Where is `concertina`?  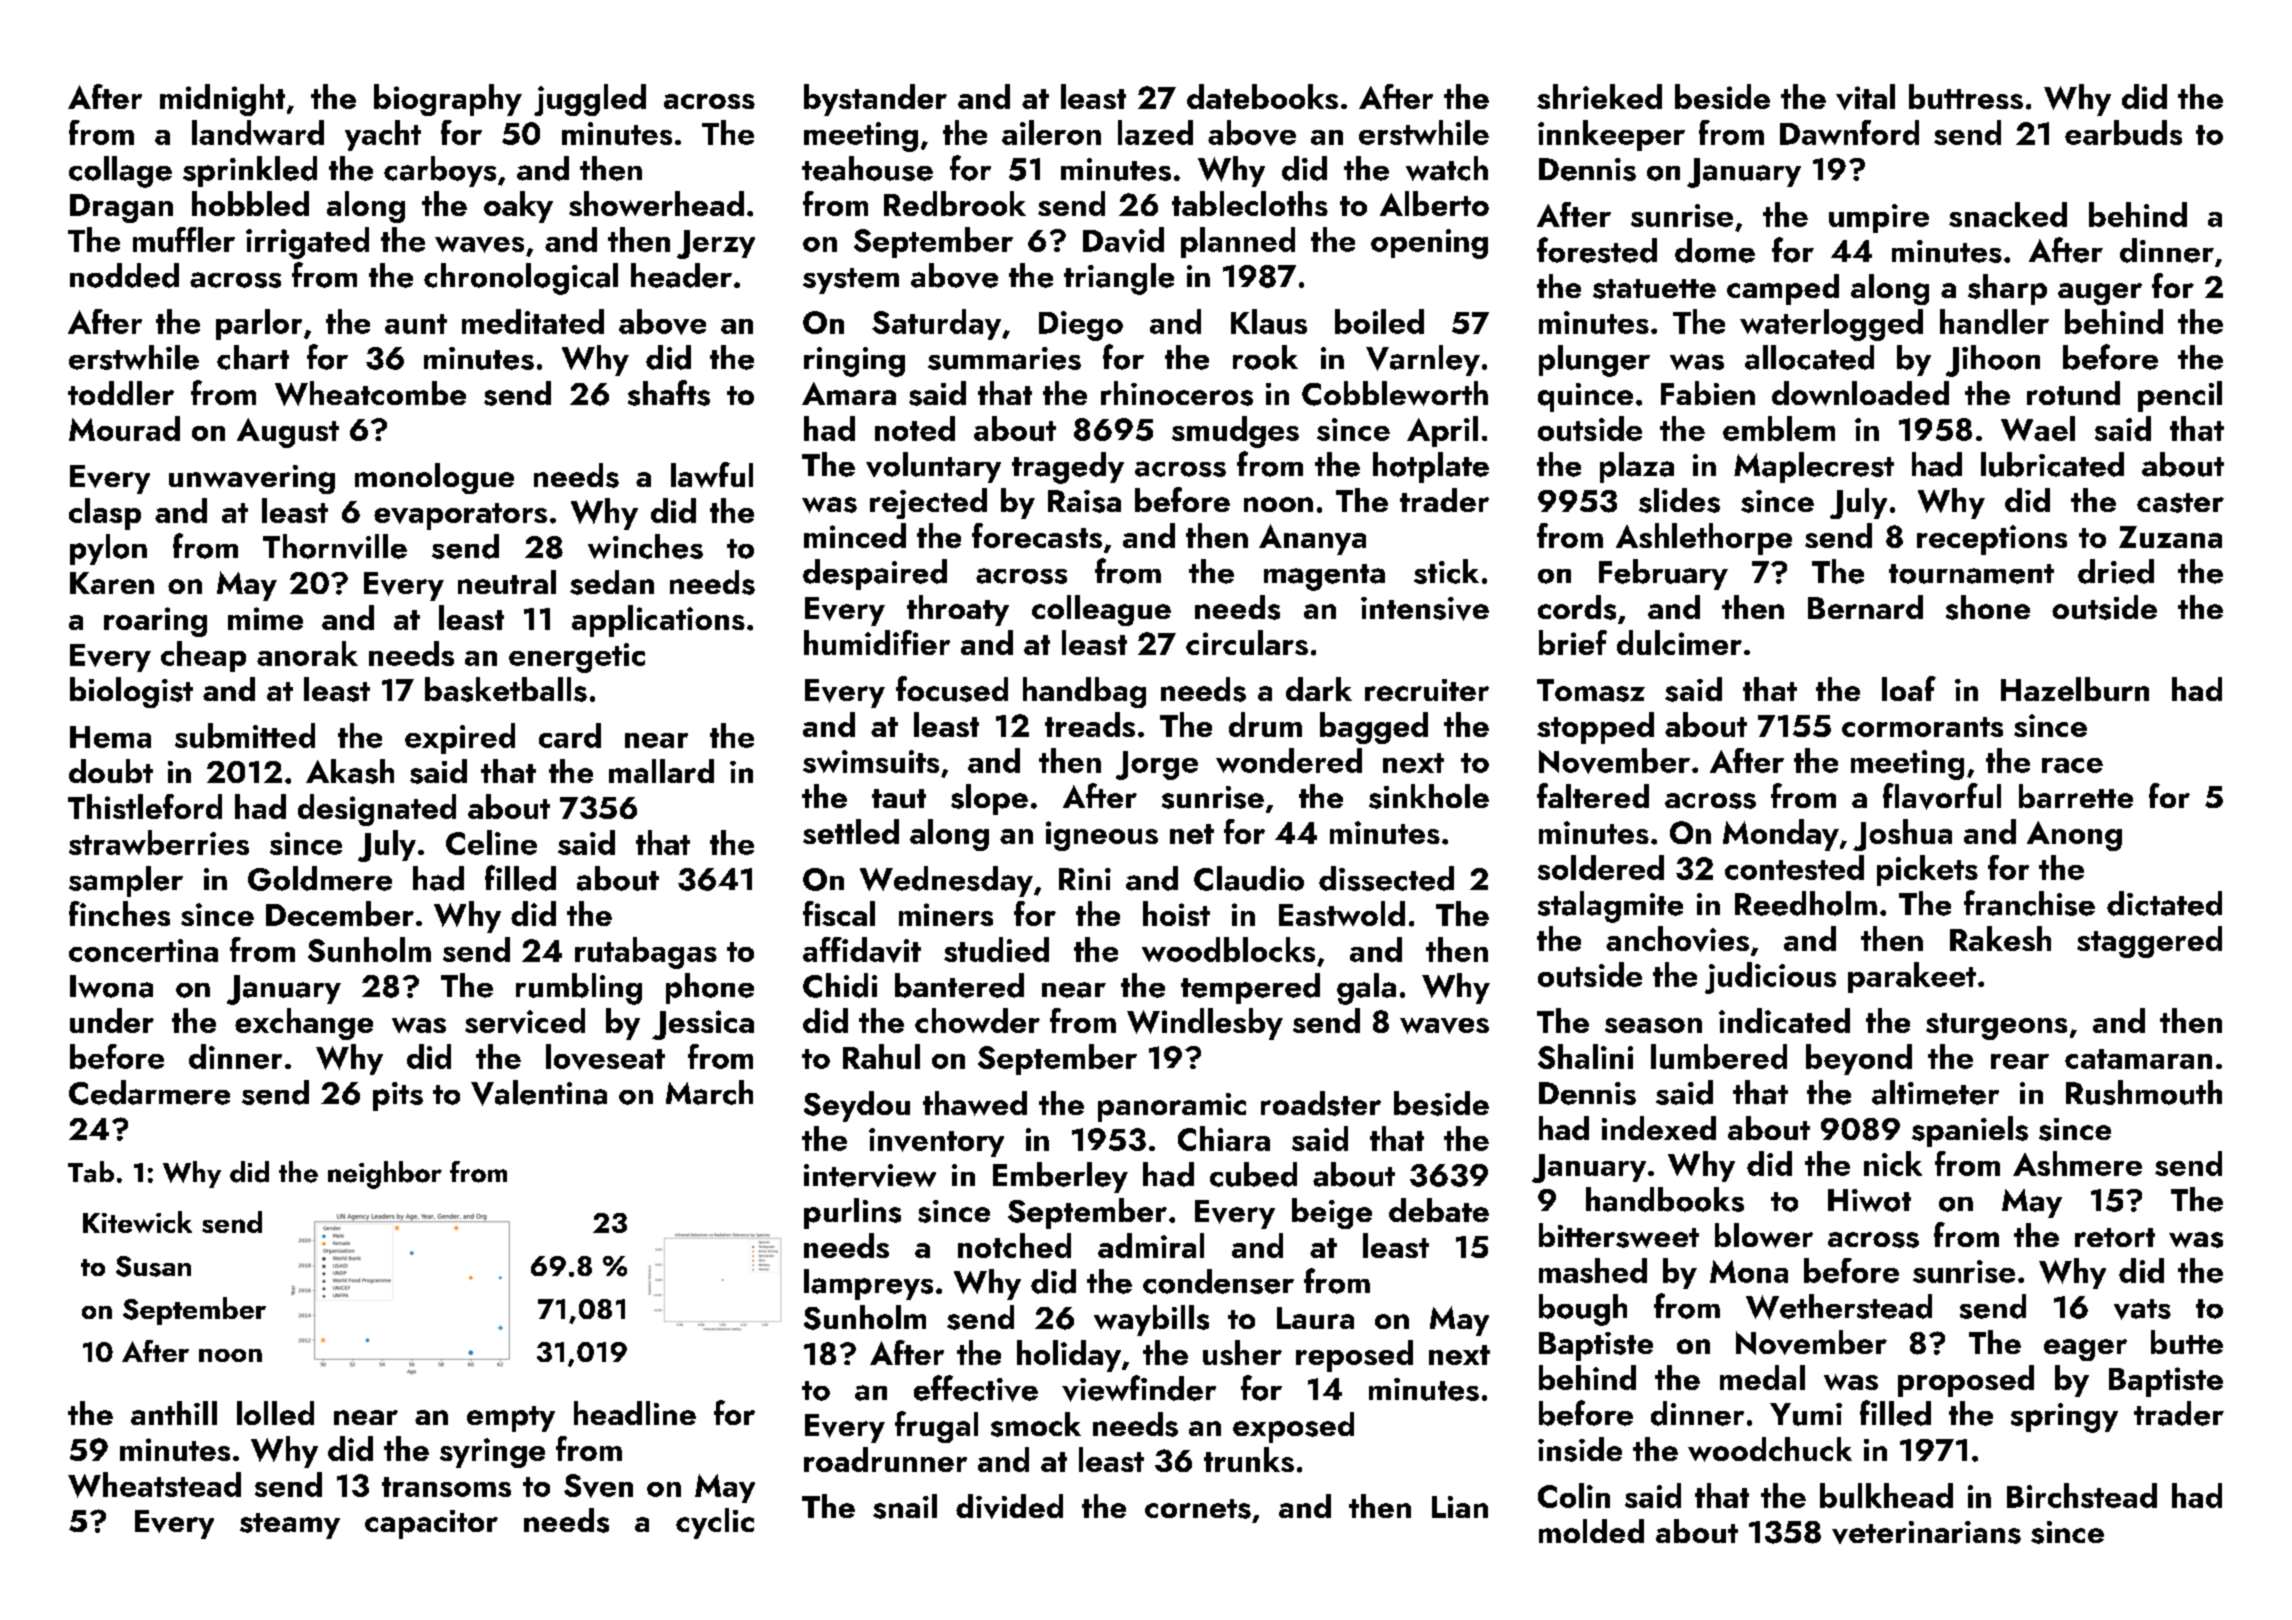
concertina is located at coordinates (143, 950).
